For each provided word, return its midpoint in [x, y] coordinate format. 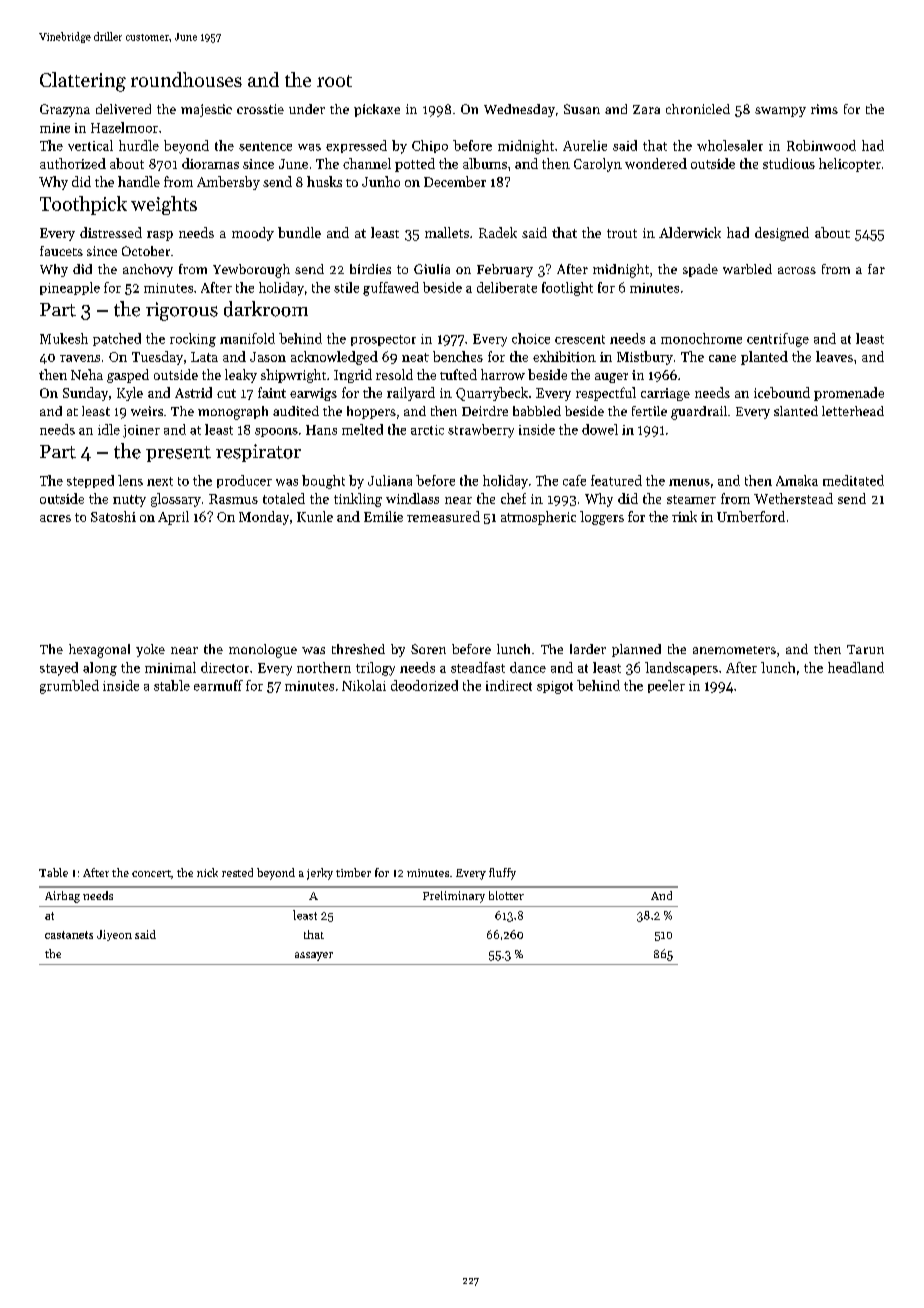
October [146, 251]
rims [824, 109]
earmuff [218, 685]
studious [789, 163]
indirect [509, 685]
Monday [264, 518]
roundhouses [186, 79]
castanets [69, 935]
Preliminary [454, 897]
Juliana [390, 480]
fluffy [502, 874]
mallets [447, 232]
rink [684, 516]
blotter [506, 895]
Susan [582, 109]
